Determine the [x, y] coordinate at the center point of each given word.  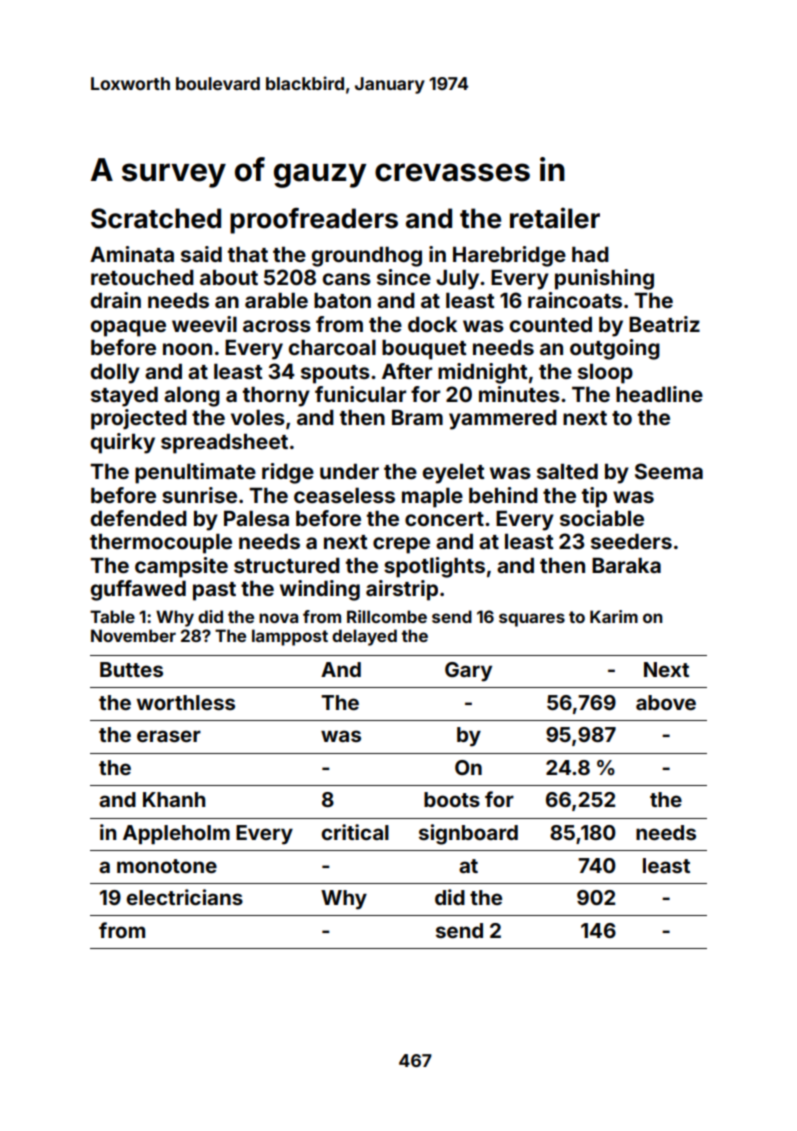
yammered [503, 420]
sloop [605, 374]
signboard [468, 834]
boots [452, 799]
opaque [128, 328]
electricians [184, 897]
